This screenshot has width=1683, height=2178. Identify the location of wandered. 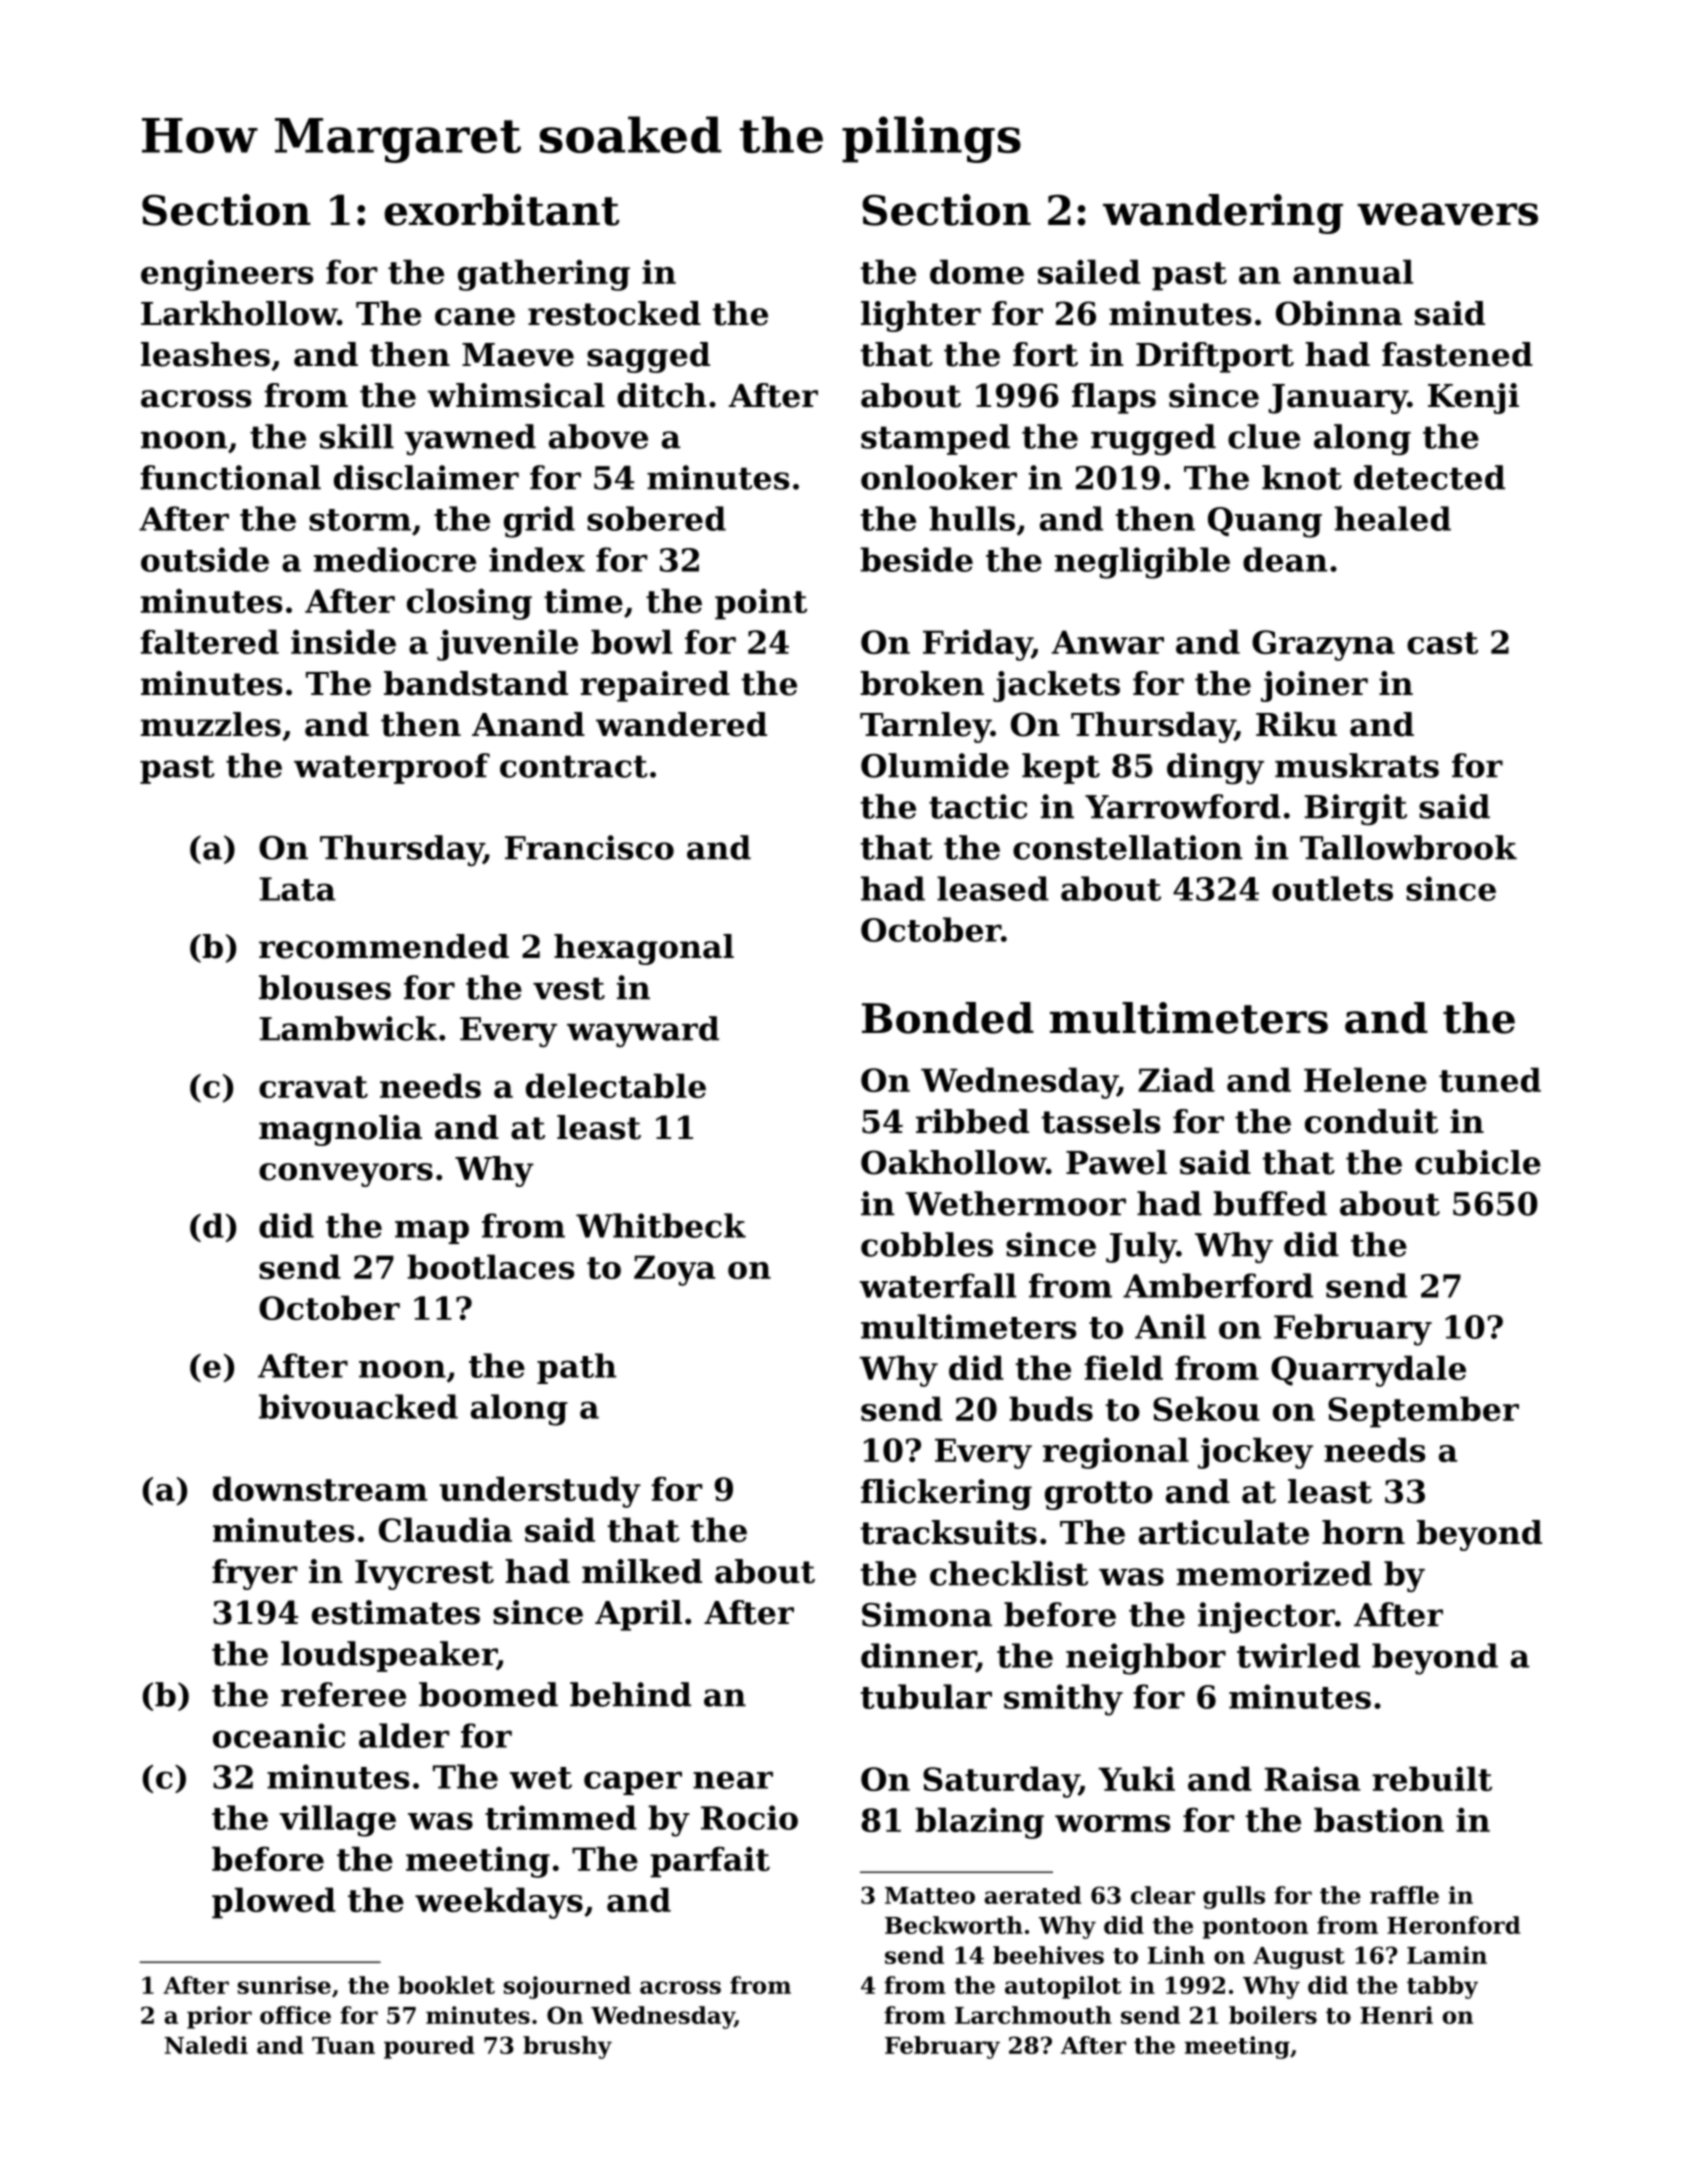
(681, 724).
